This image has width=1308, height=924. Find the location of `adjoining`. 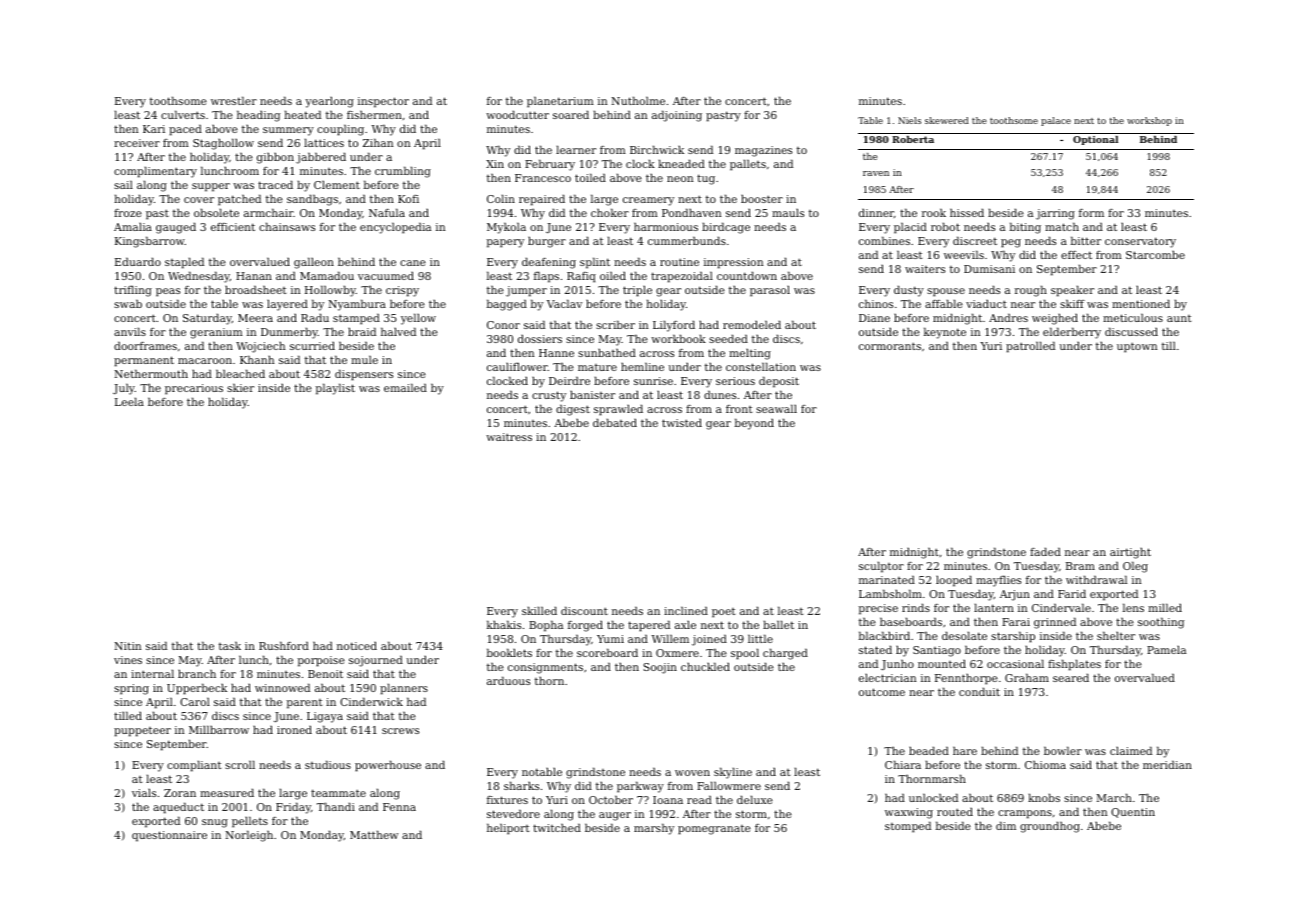

adjoining is located at coordinates (677, 116).
